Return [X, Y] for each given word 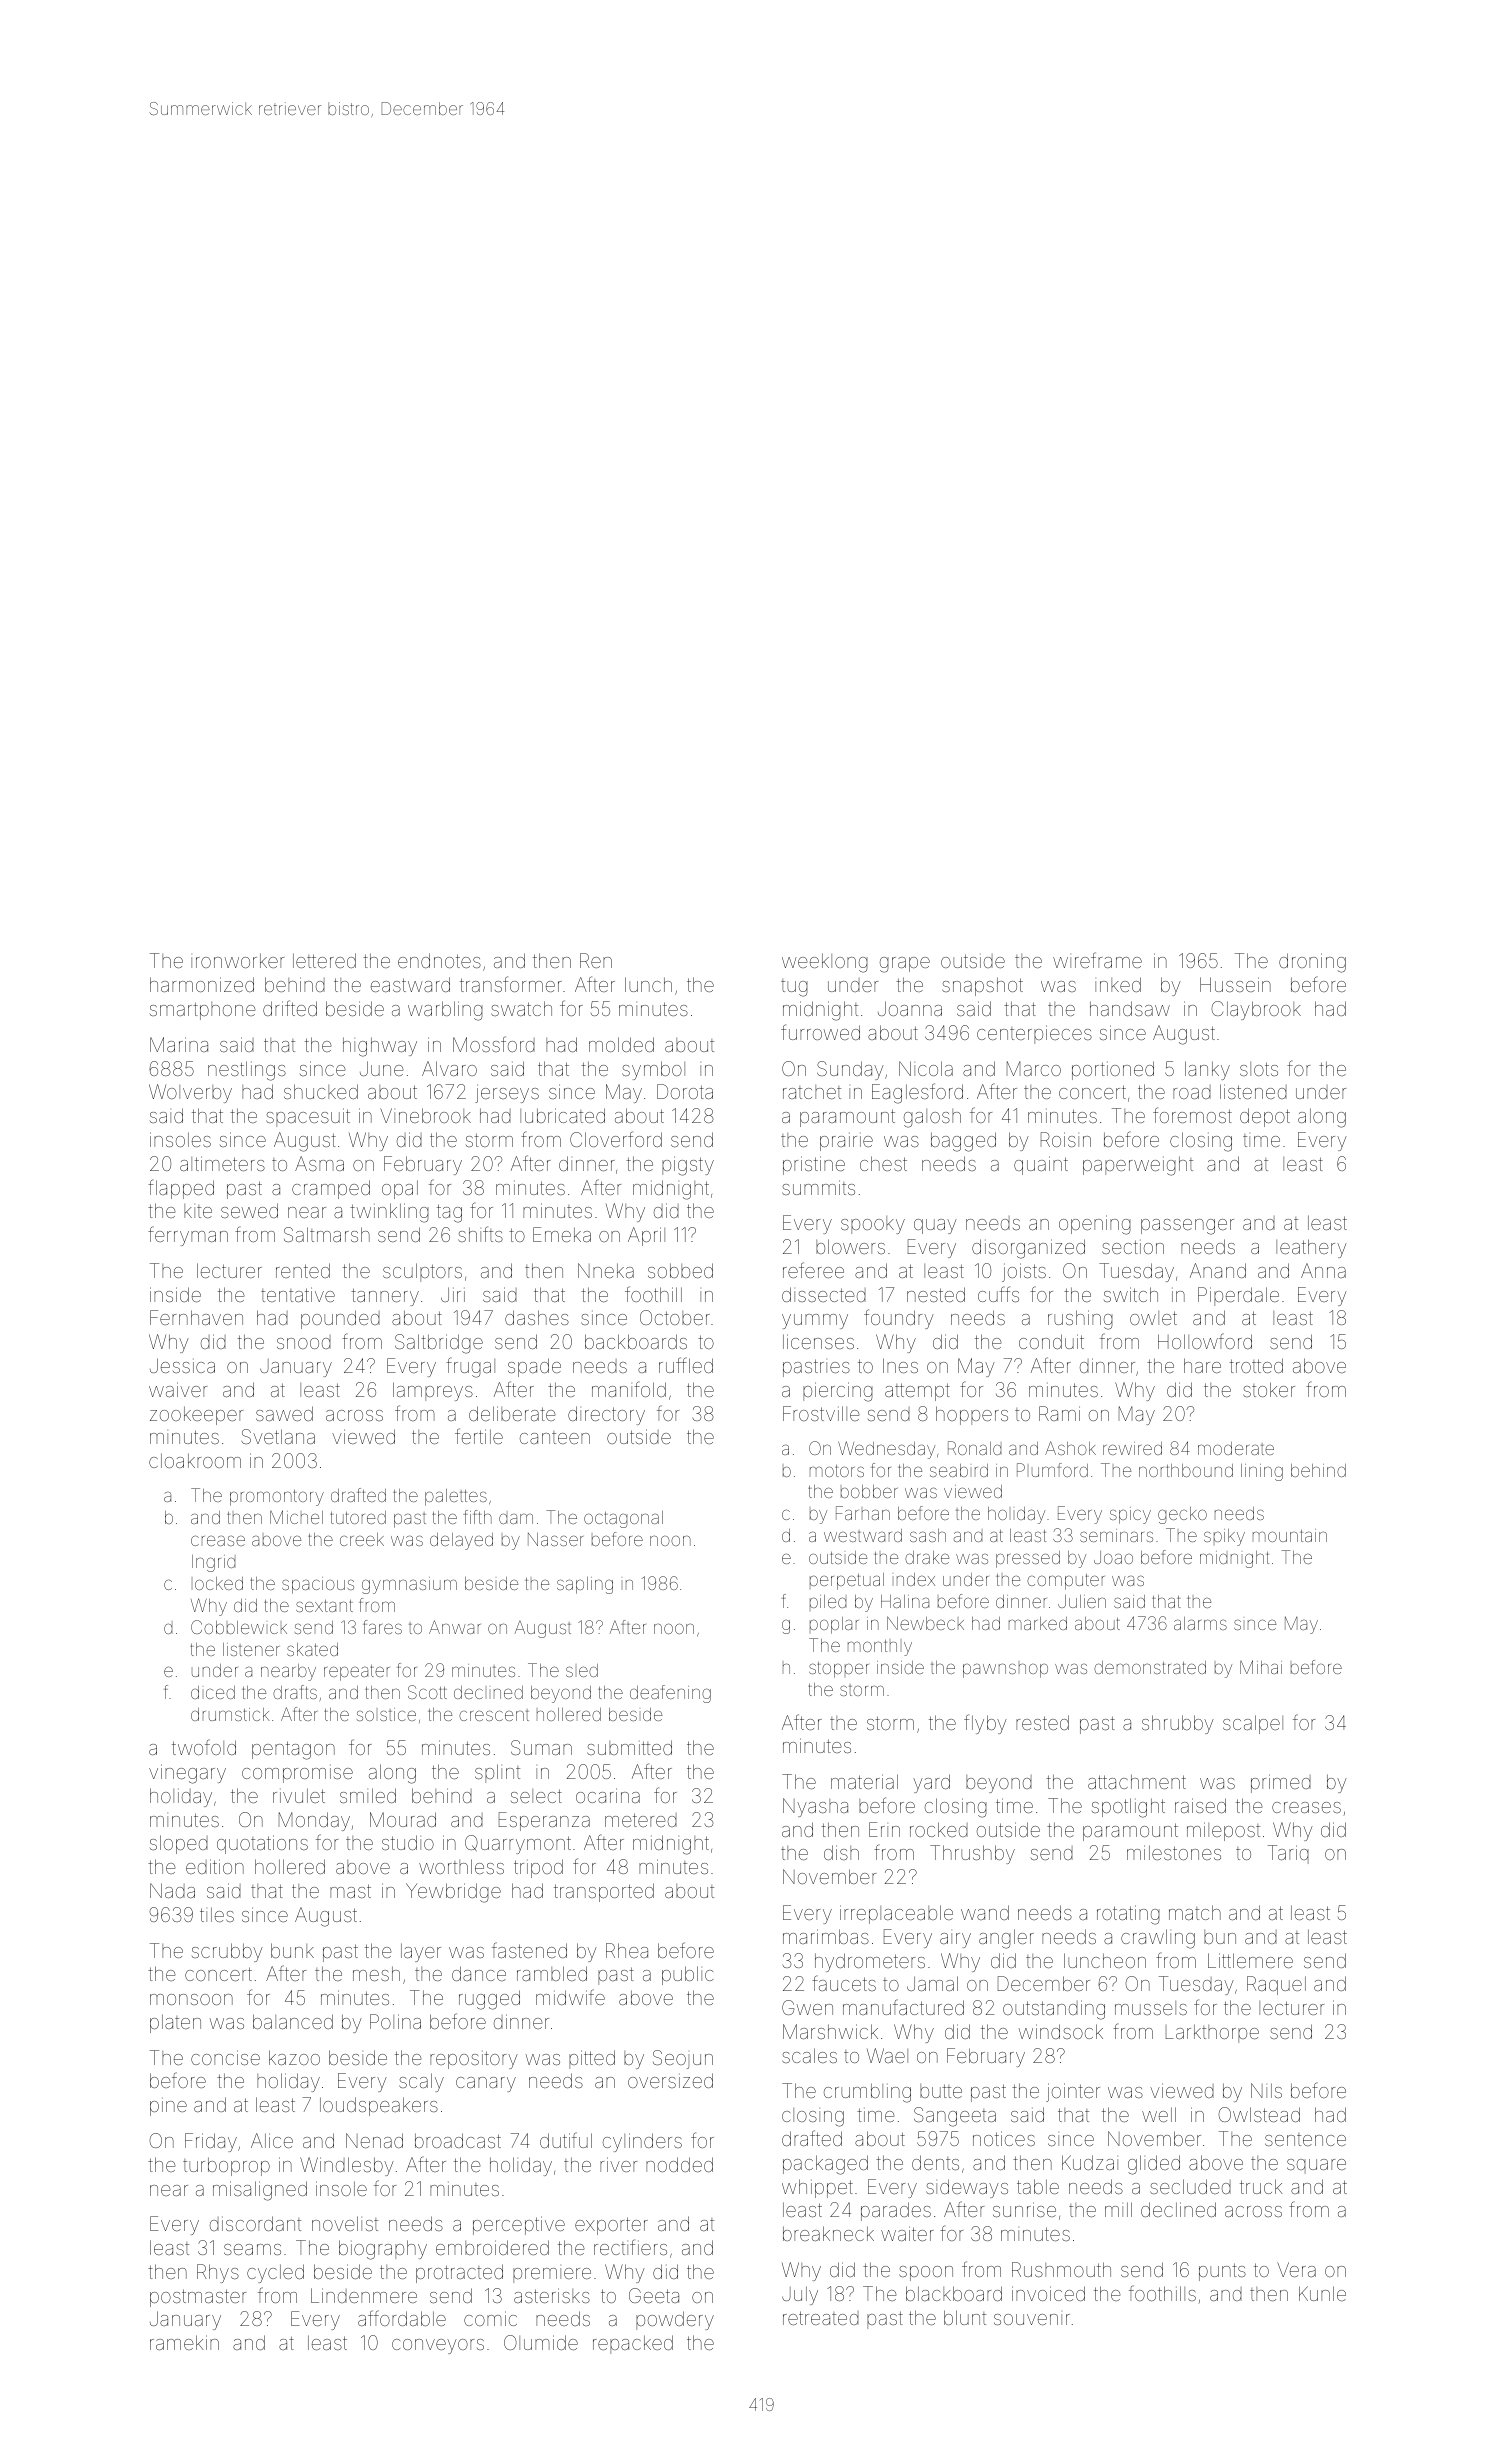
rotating [1128, 1915]
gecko [1182, 1515]
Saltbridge [439, 1344]
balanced [293, 2021]
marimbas [826, 1936]
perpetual [847, 1581]
